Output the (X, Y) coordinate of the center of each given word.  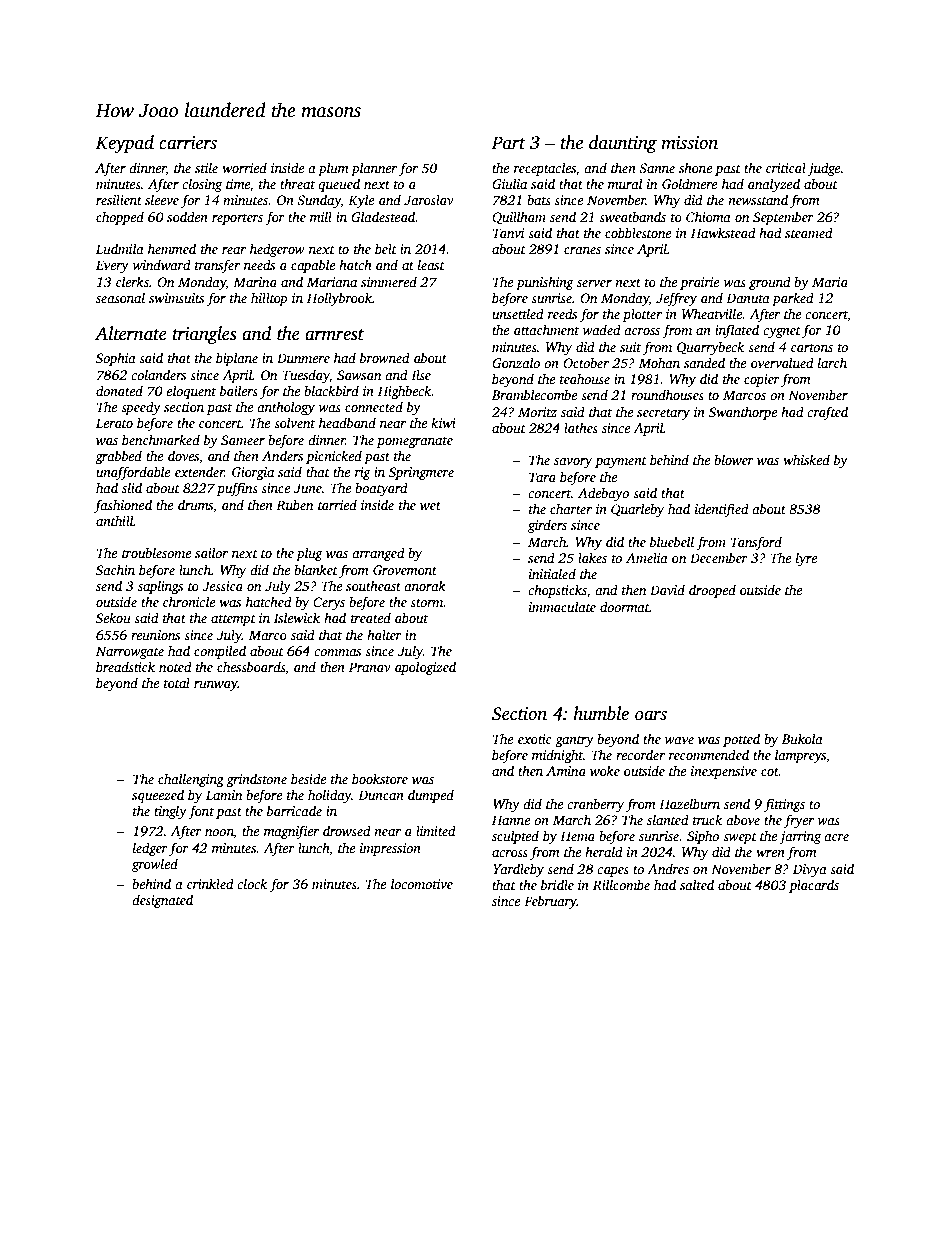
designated (162, 901)
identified (722, 510)
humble (601, 713)
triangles (204, 335)
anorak (425, 585)
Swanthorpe (743, 413)
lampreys (800, 756)
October (586, 362)
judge (824, 169)
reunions (155, 635)
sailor (211, 552)
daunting (623, 144)
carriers (188, 143)
